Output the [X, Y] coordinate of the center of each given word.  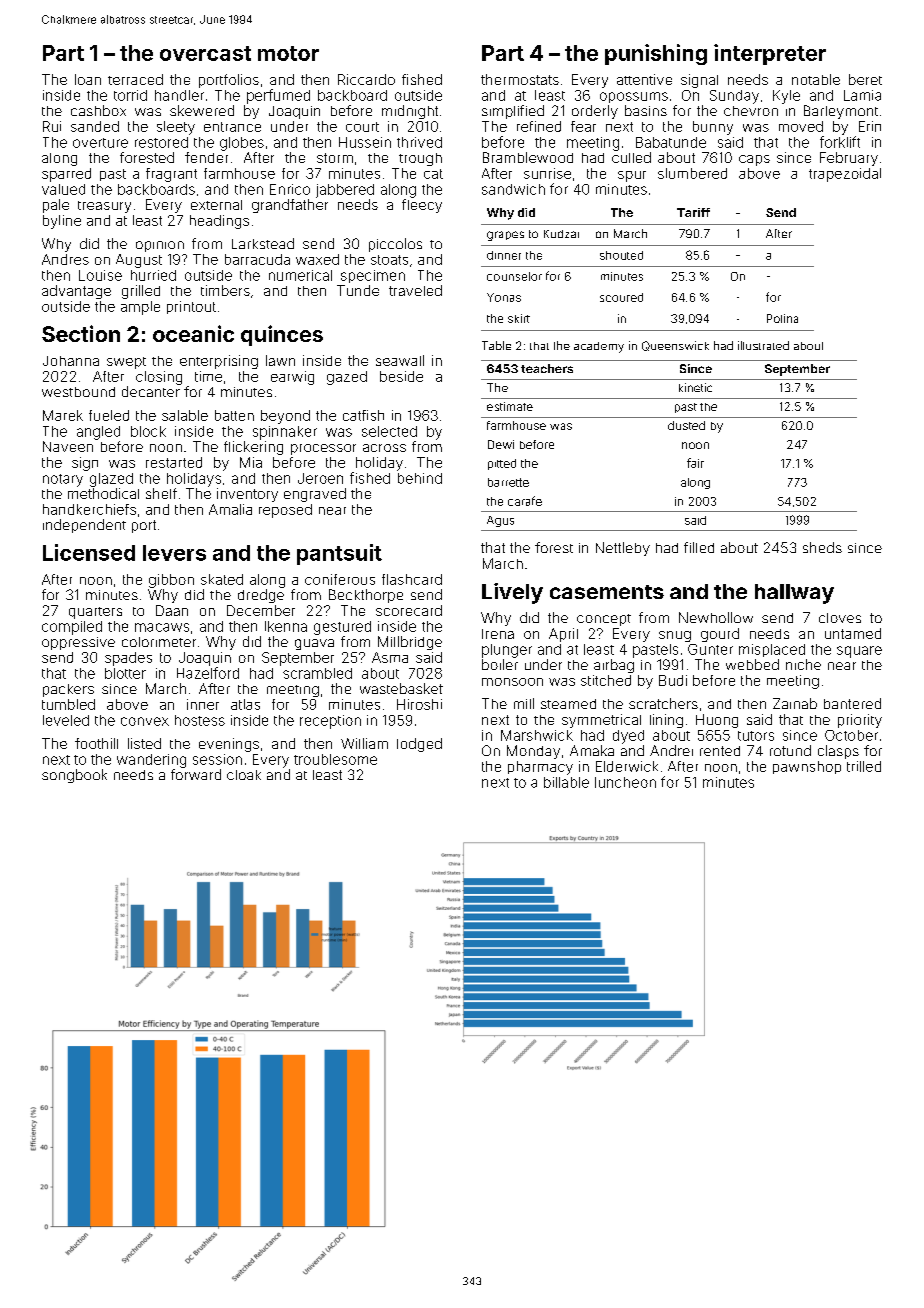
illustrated [763, 345]
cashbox [98, 110]
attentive [644, 79]
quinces [282, 335]
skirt [519, 318]
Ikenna [286, 626]
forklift [840, 142]
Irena [498, 634]
